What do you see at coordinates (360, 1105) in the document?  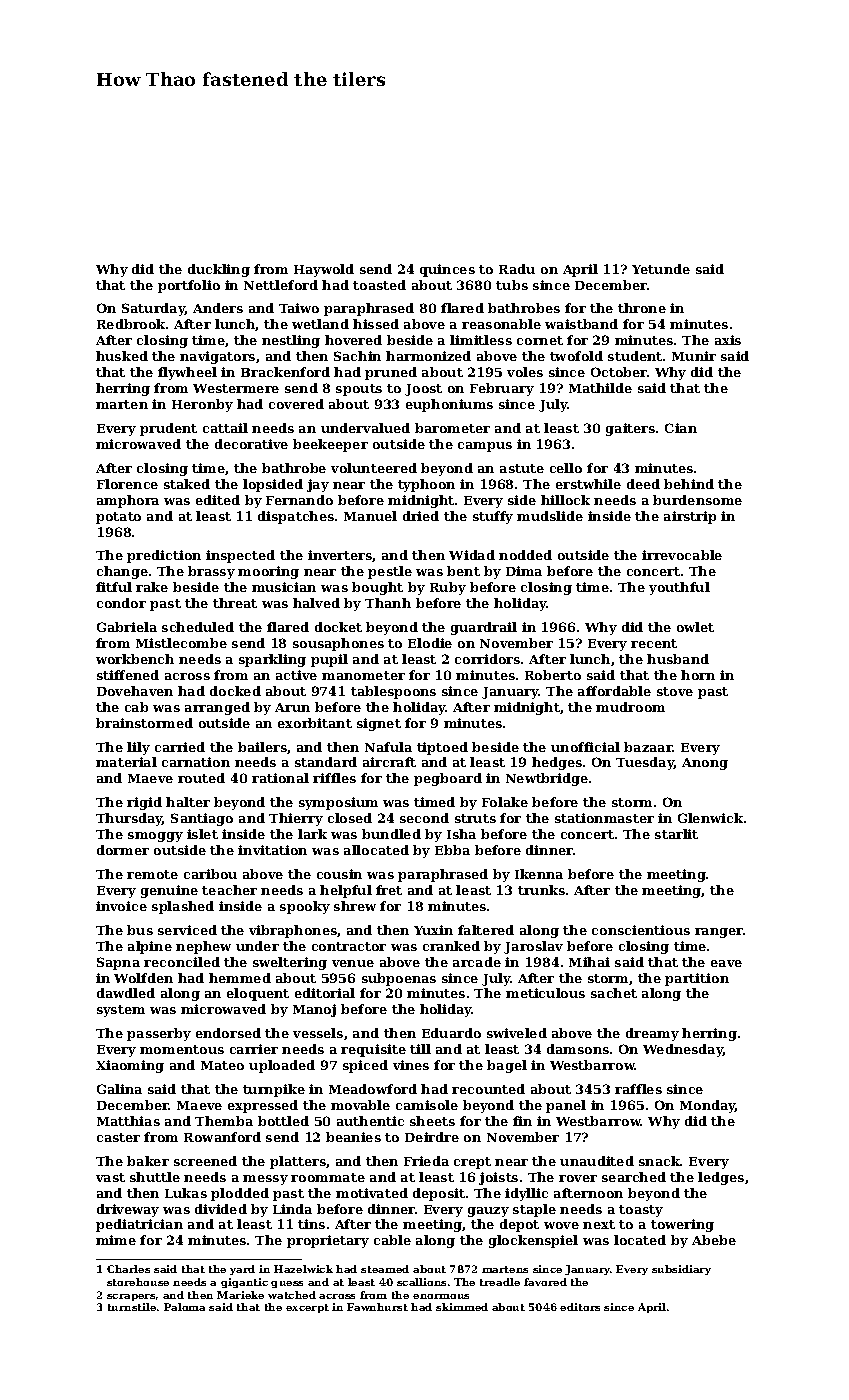 I see `movable` at bounding box center [360, 1105].
